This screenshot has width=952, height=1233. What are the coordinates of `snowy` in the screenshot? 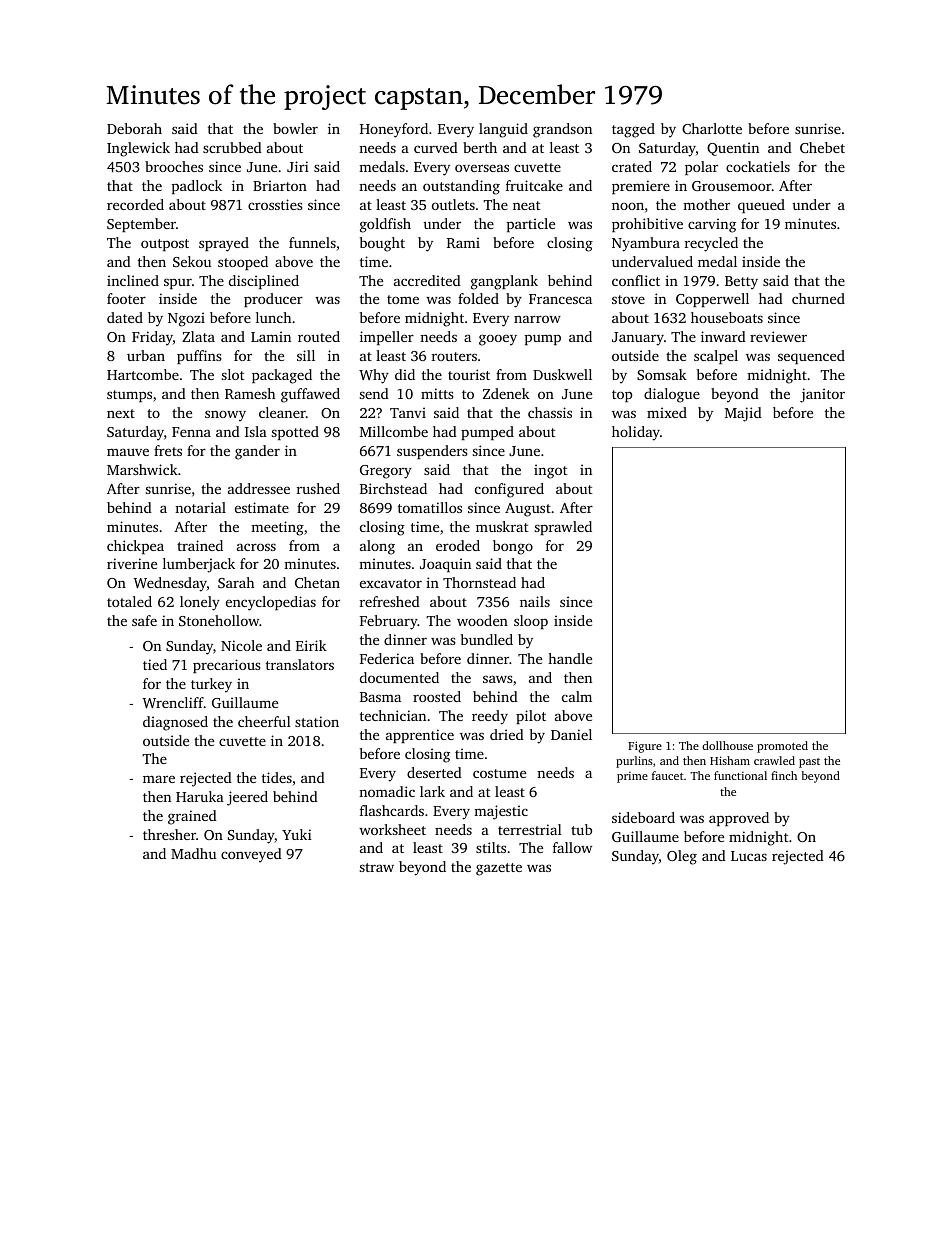 It's located at (225, 415).
